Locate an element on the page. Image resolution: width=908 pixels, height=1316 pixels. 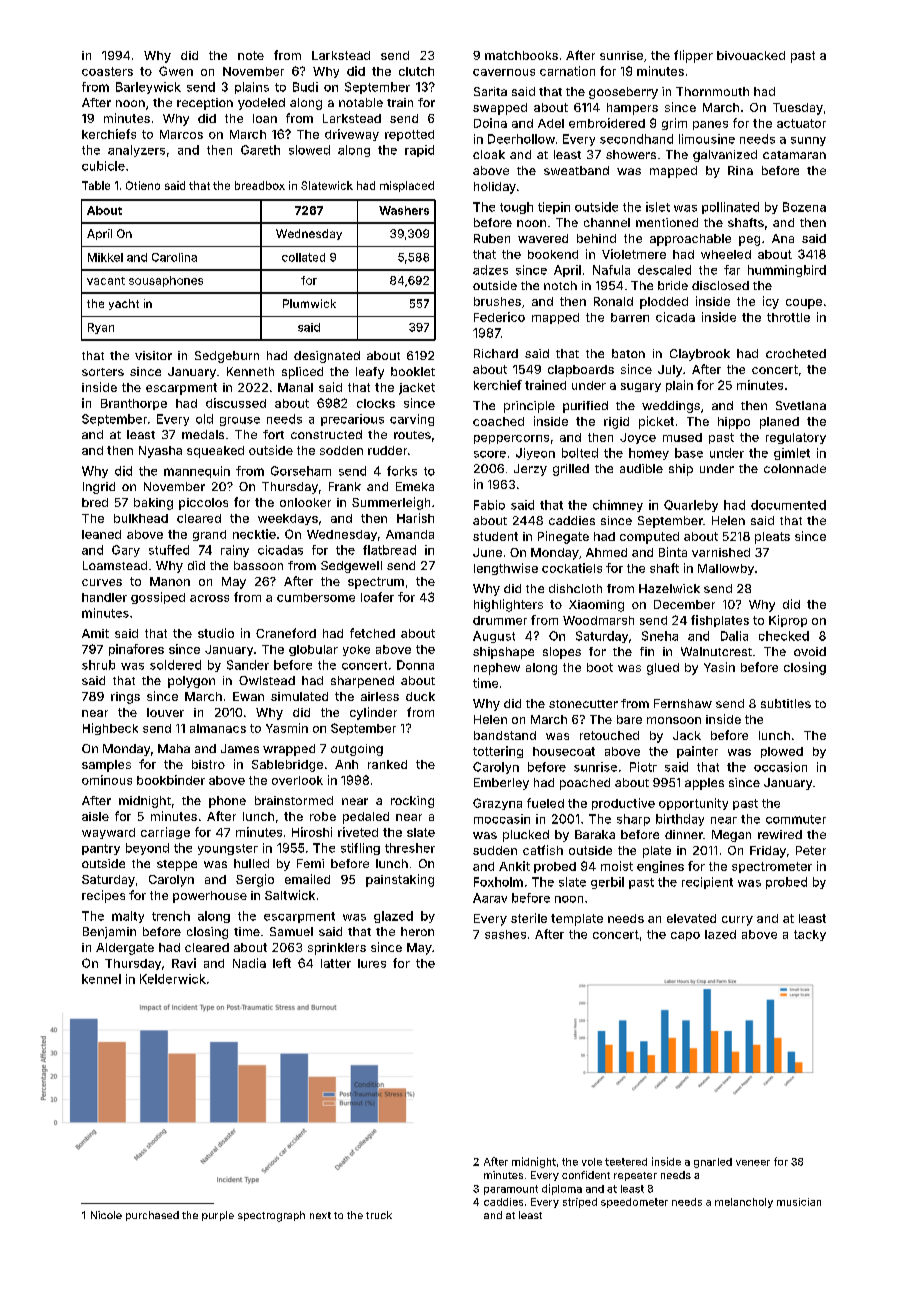
truck is located at coordinates (379, 1215).
